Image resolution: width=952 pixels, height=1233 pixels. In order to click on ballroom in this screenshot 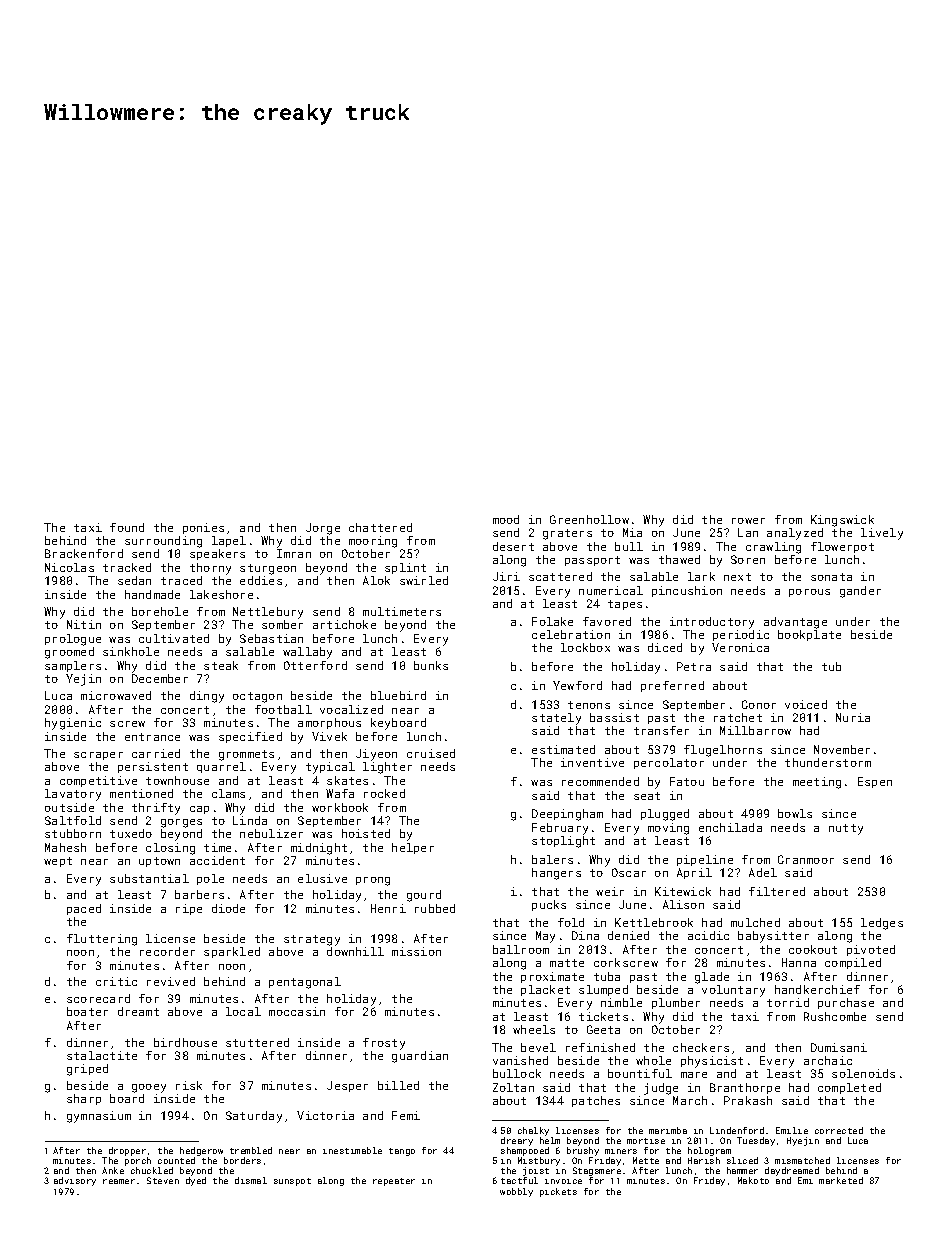, I will do `click(521, 949)`.
